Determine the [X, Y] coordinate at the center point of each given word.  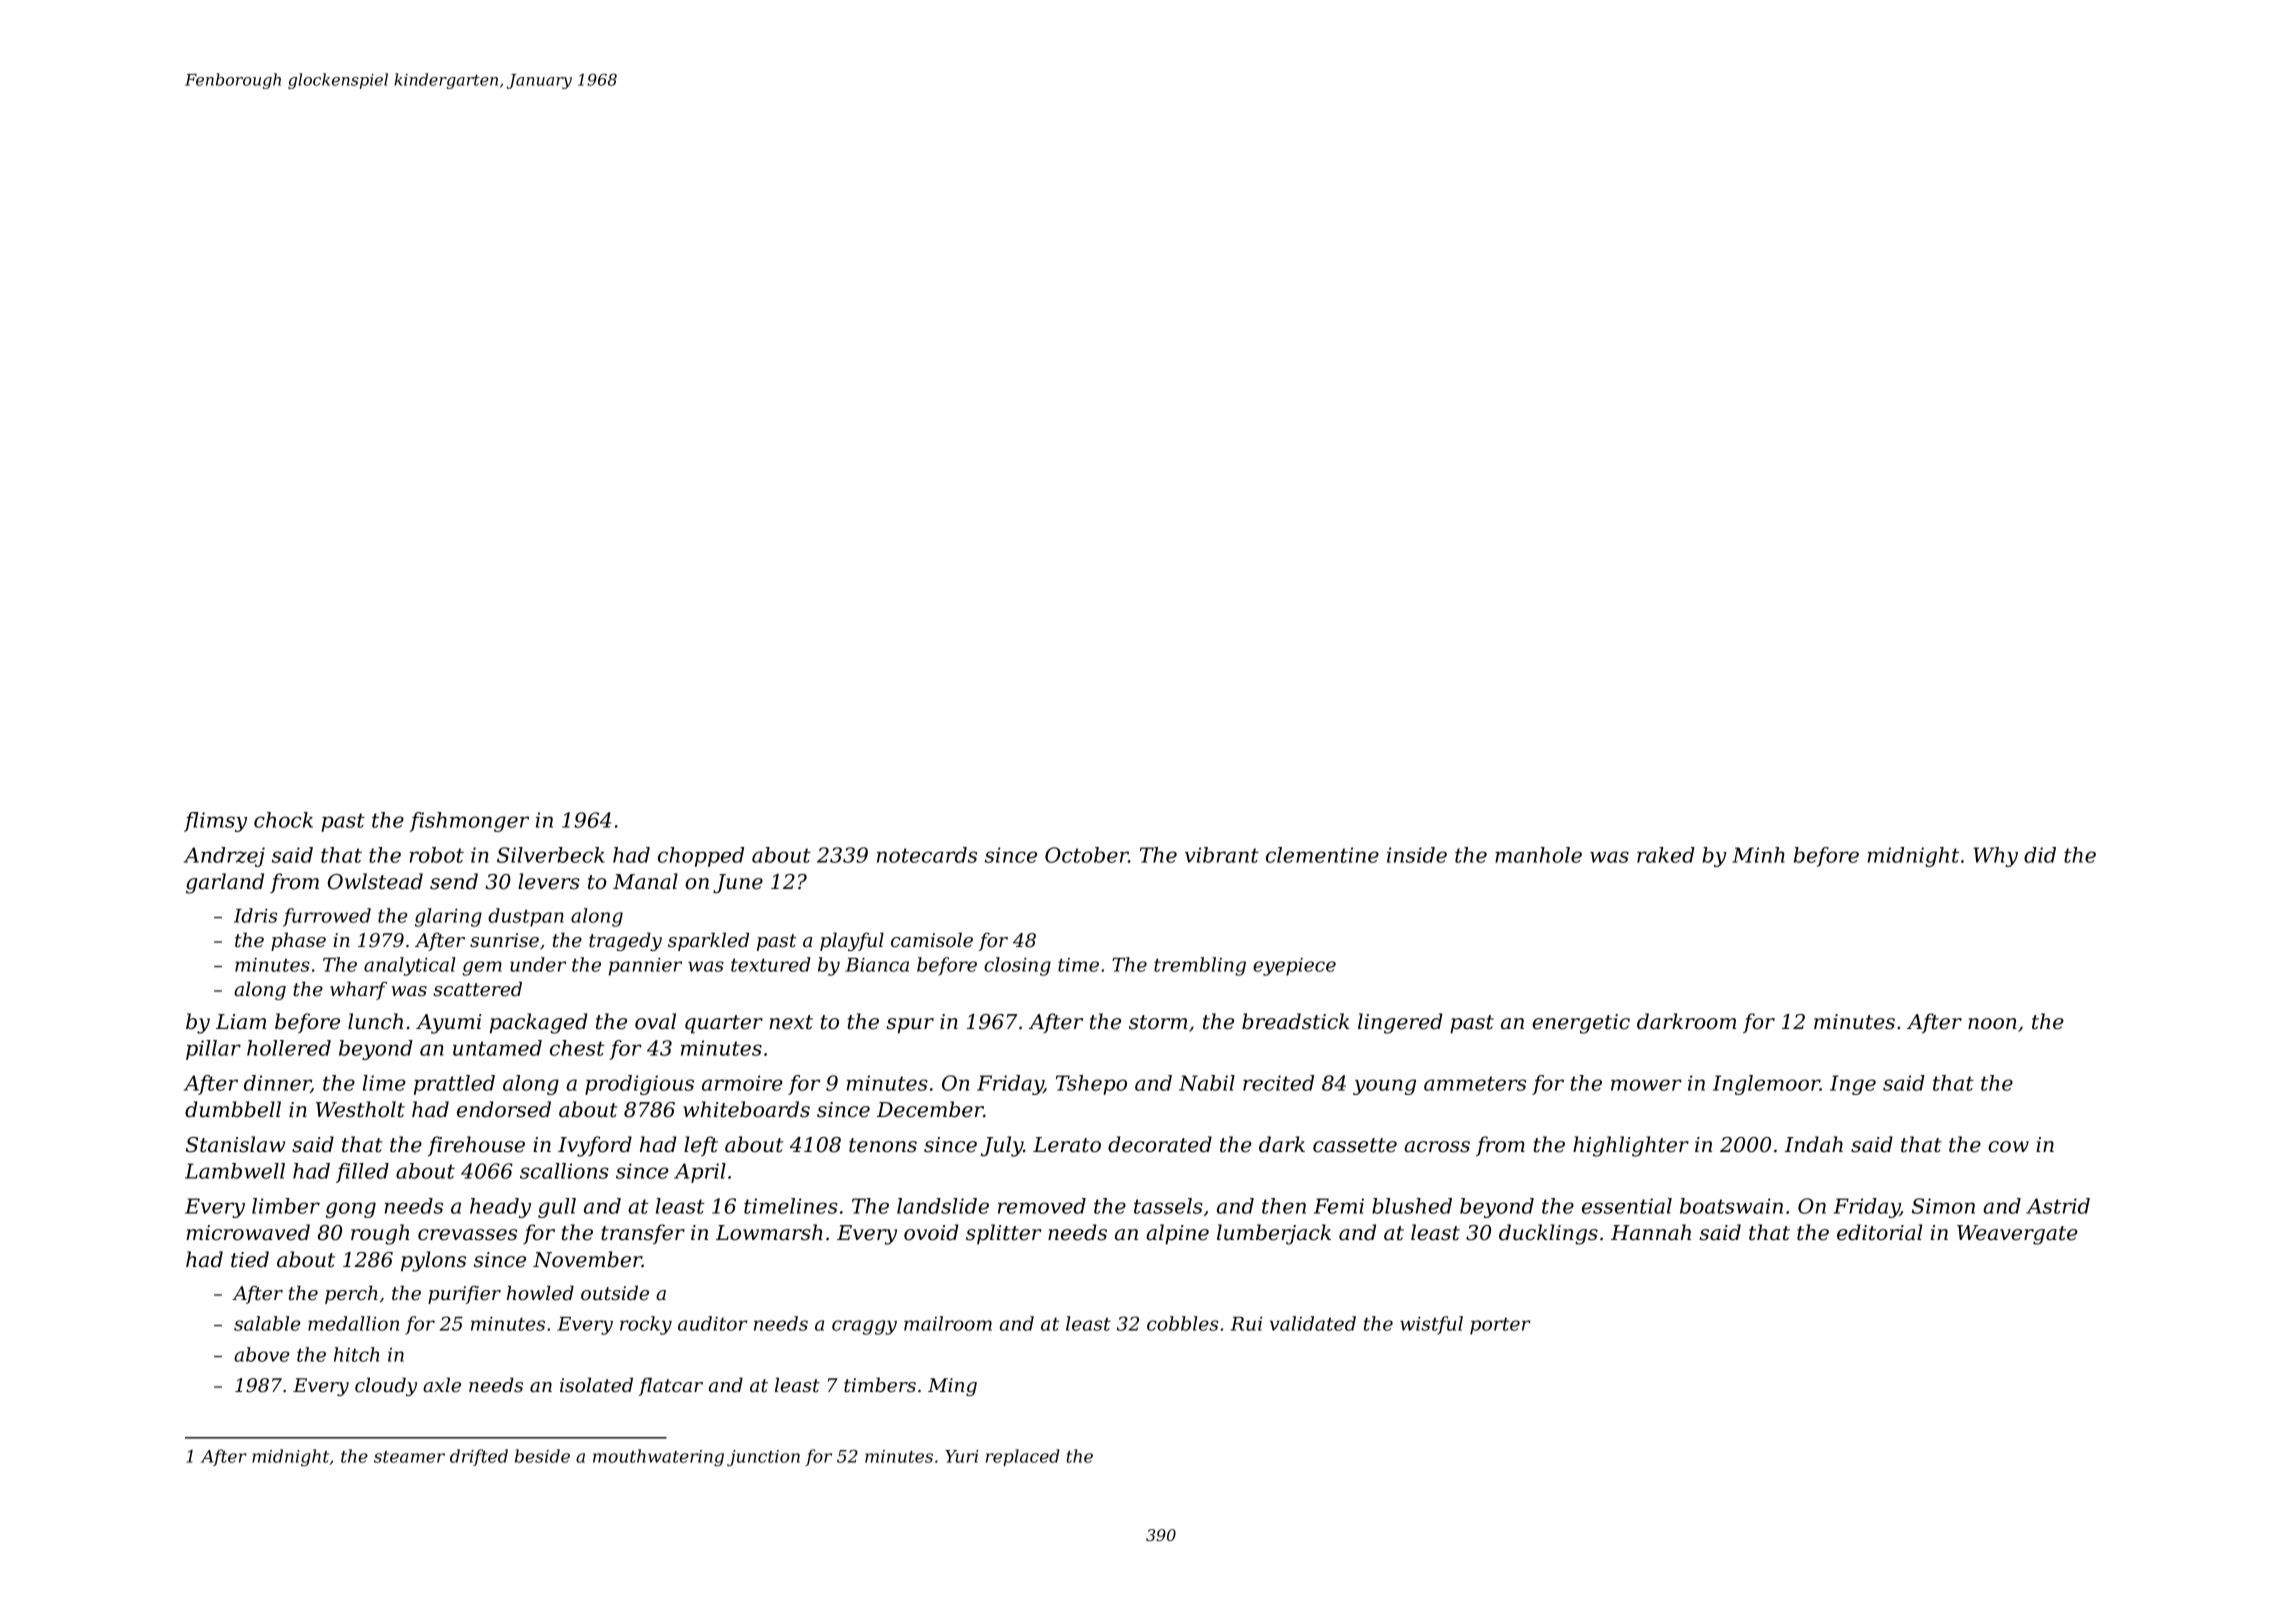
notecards [927, 855]
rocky [646, 1325]
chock [283, 820]
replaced [1023, 1457]
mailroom [948, 1323]
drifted [479, 1457]
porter [1500, 1326]
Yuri [961, 1456]
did [2040, 855]
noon [1992, 1024]
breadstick [1296, 1021]
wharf [358, 990]
